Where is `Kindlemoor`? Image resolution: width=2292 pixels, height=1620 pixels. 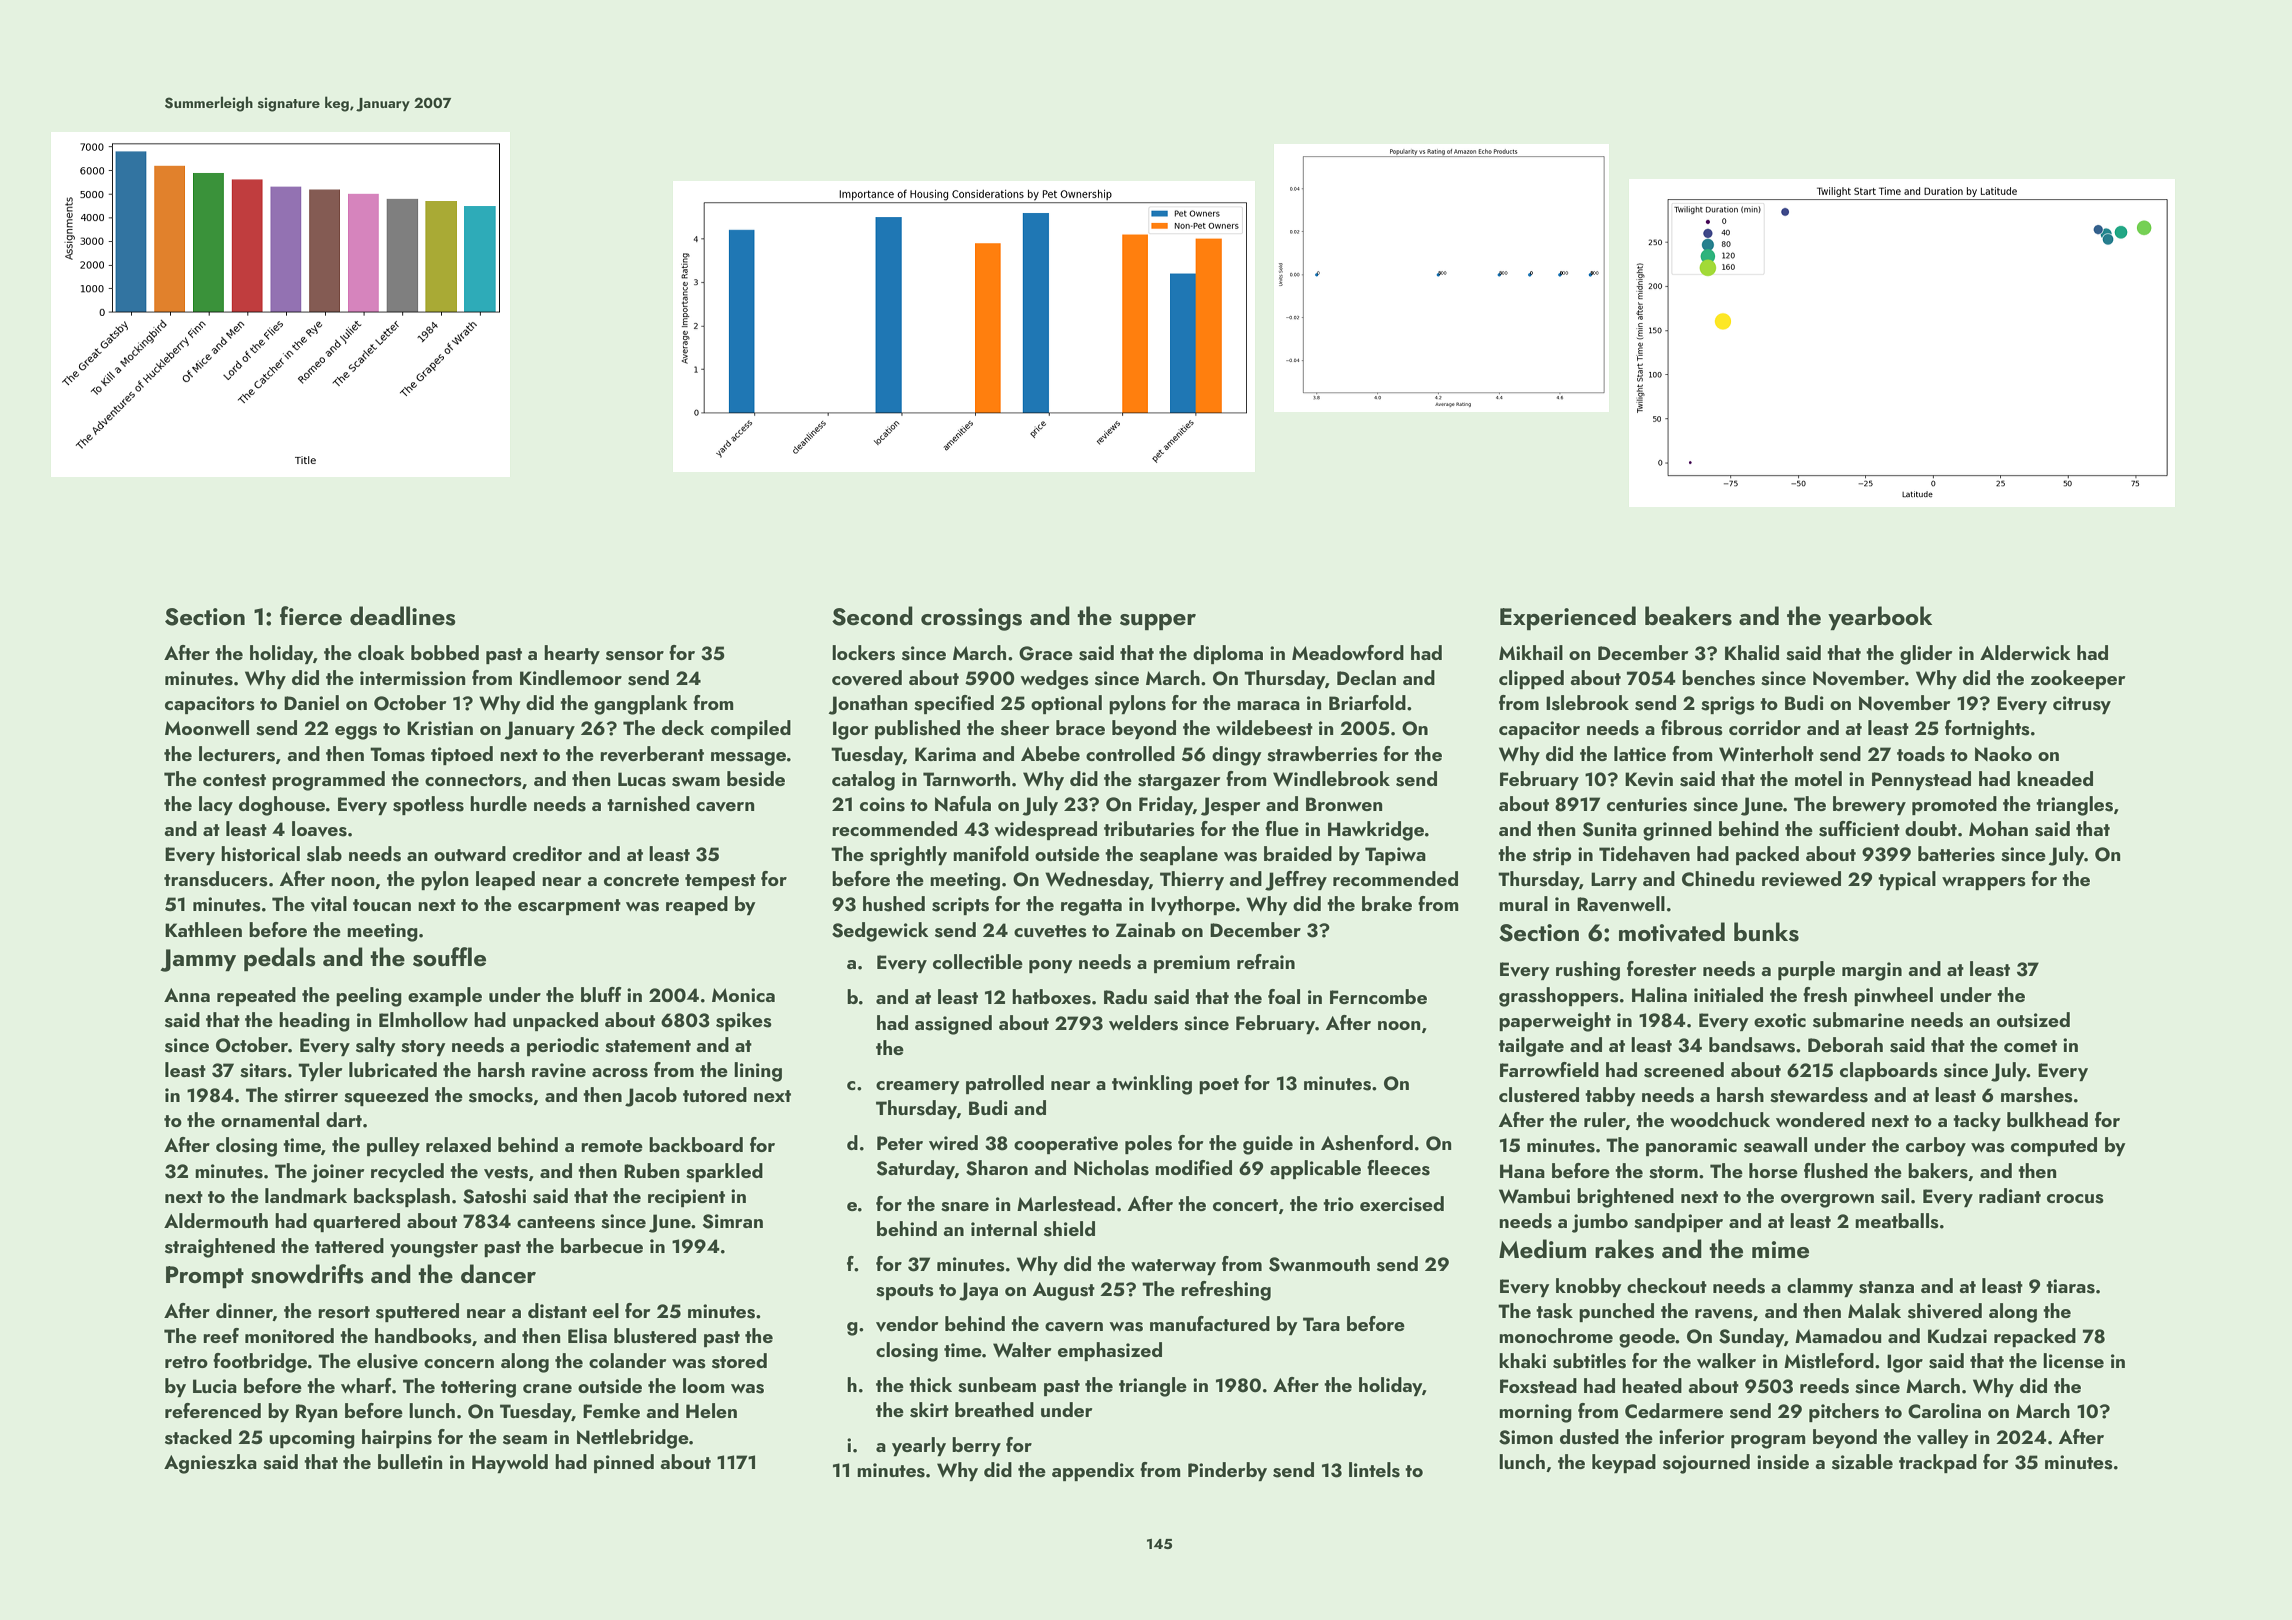 Kindlemoor is located at coordinates (571, 677).
